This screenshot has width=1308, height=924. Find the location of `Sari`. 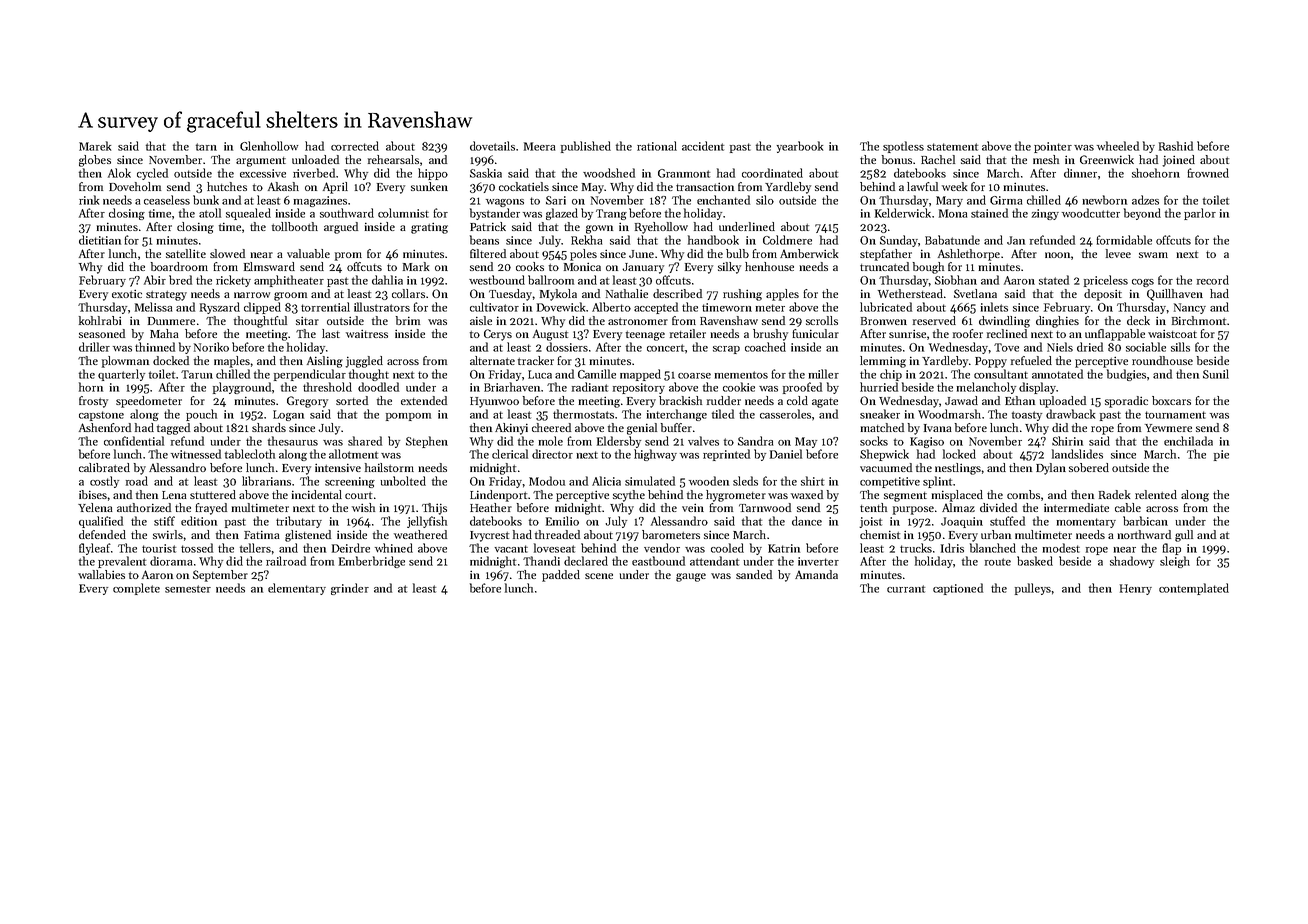

Sari is located at coordinates (556, 200).
